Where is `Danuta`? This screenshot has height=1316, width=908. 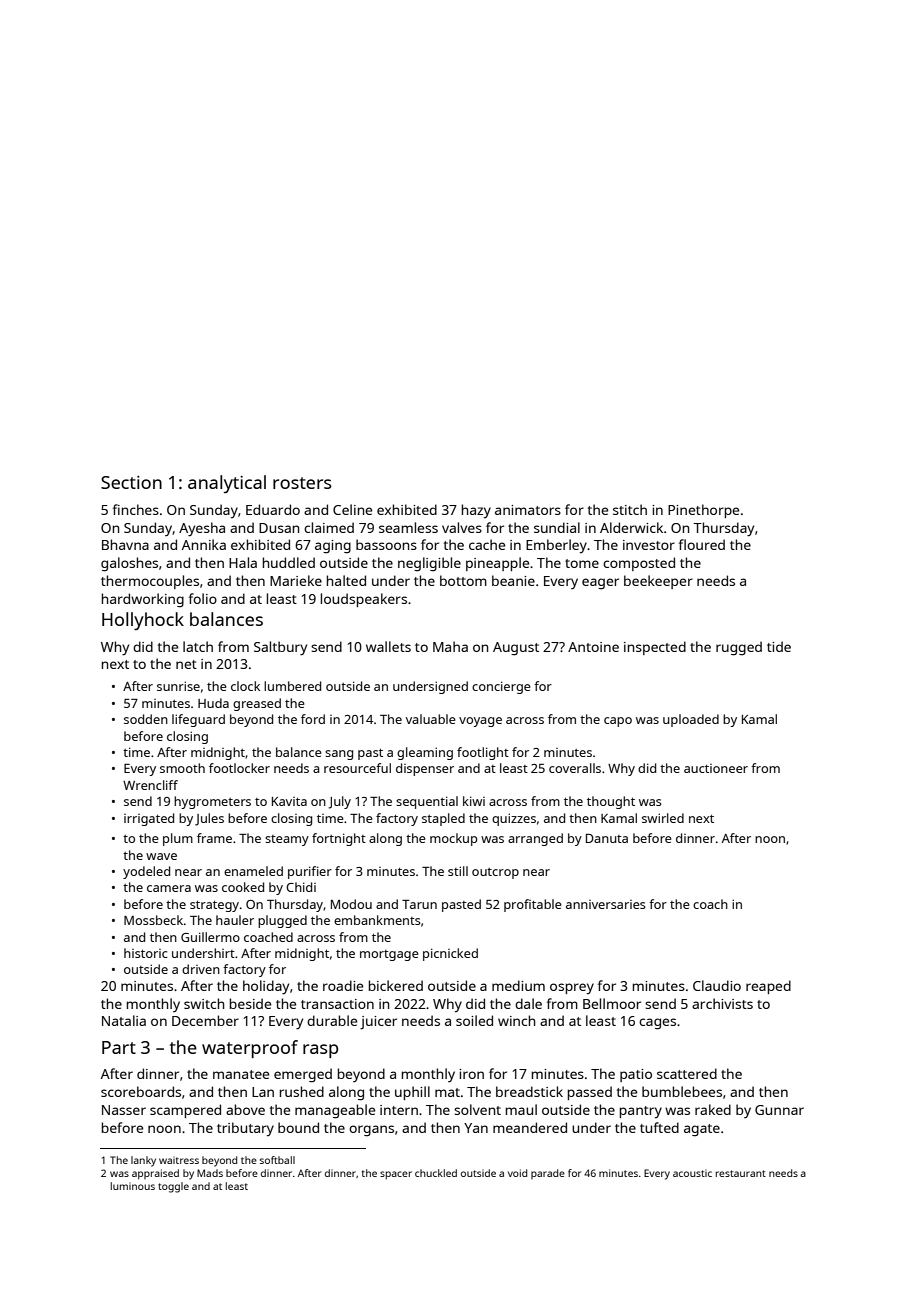
Danuta is located at coordinates (607, 838).
